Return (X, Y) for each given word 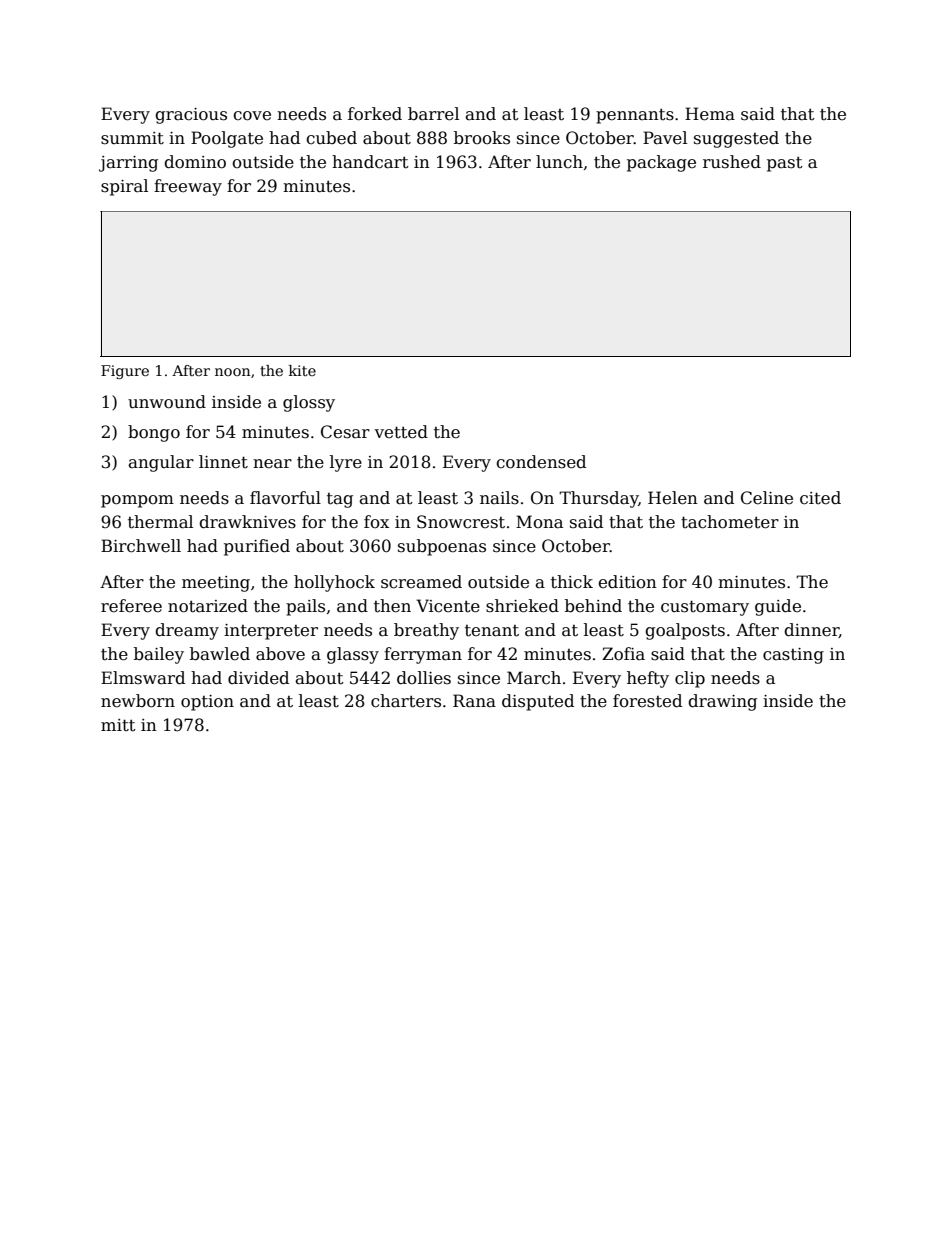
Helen (673, 498)
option (207, 703)
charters (406, 701)
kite (302, 370)
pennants (635, 116)
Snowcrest (461, 522)
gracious (191, 116)
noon (233, 372)
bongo (154, 433)
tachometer (730, 522)
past (785, 164)
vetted (401, 432)
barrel (433, 114)
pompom (137, 501)
